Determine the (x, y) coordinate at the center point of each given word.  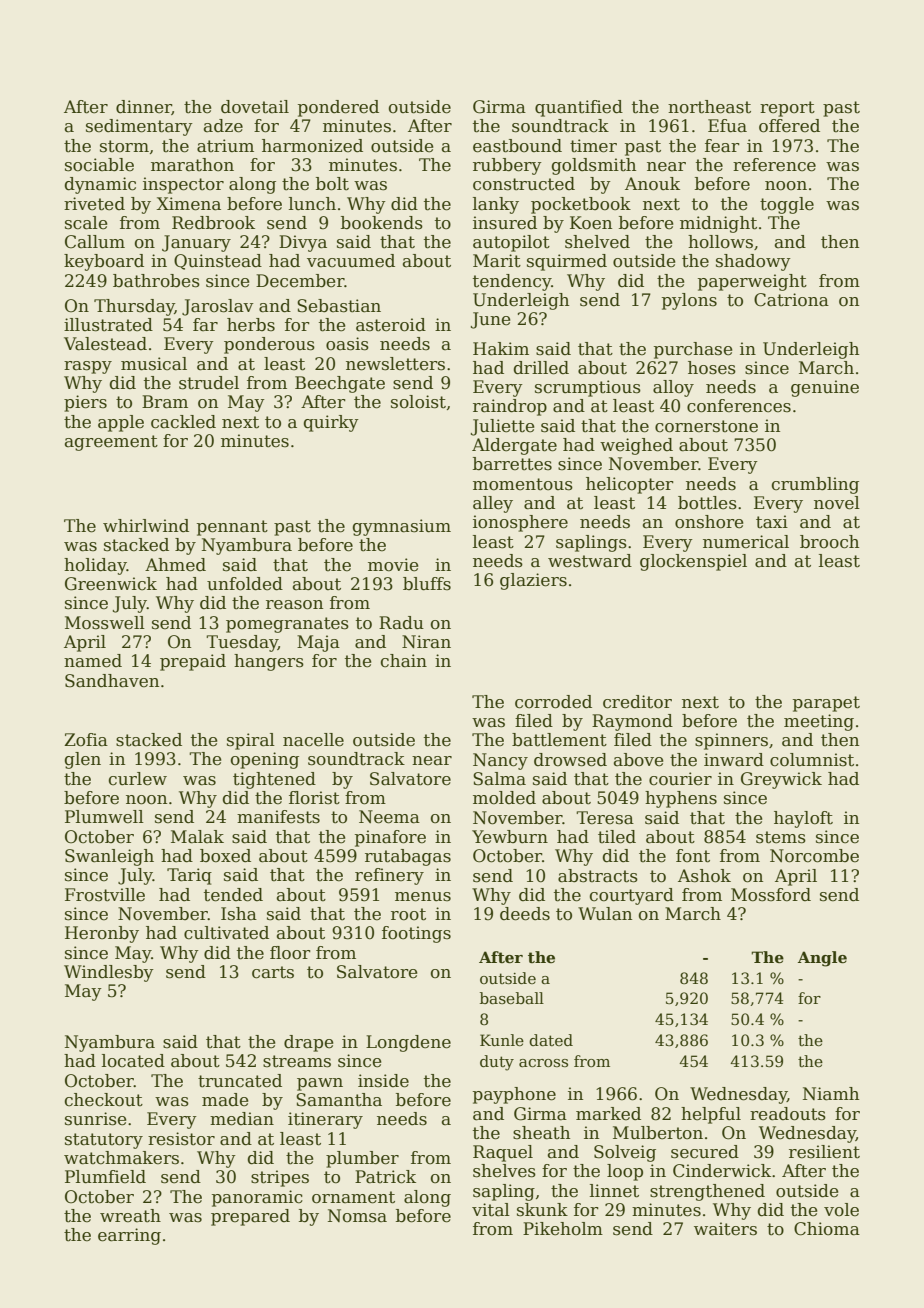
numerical (746, 542)
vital (491, 1210)
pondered (338, 108)
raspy (88, 367)
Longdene (408, 1043)
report (787, 109)
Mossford (771, 895)
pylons (689, 301)
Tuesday (242, 643)
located (133, 1061)
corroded (553, 702)
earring (129, 1236)
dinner (144, 107)
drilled (541, 368)
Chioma (827, 1229)
